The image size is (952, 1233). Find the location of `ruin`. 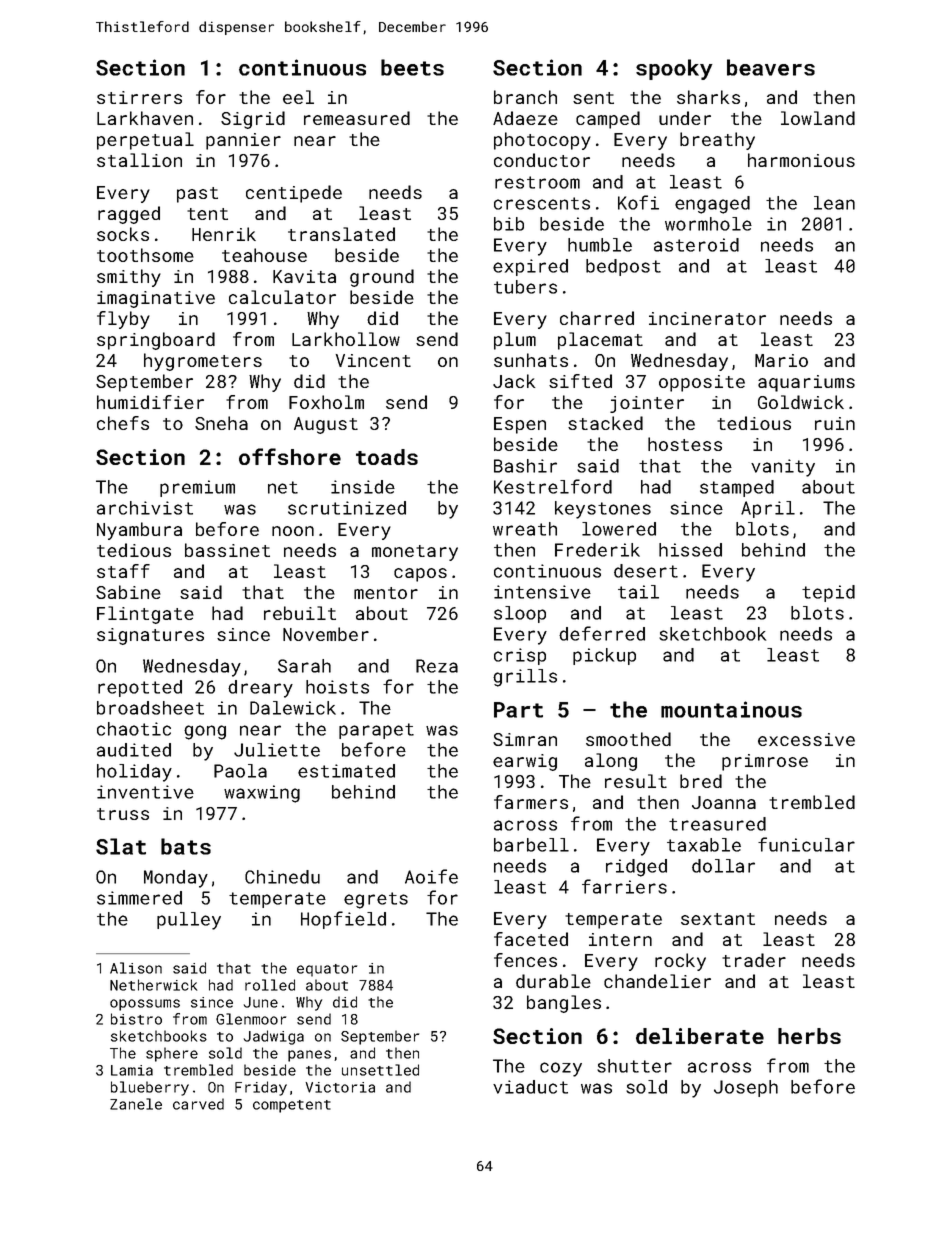

ruin is located at coordinates (835, 423).
